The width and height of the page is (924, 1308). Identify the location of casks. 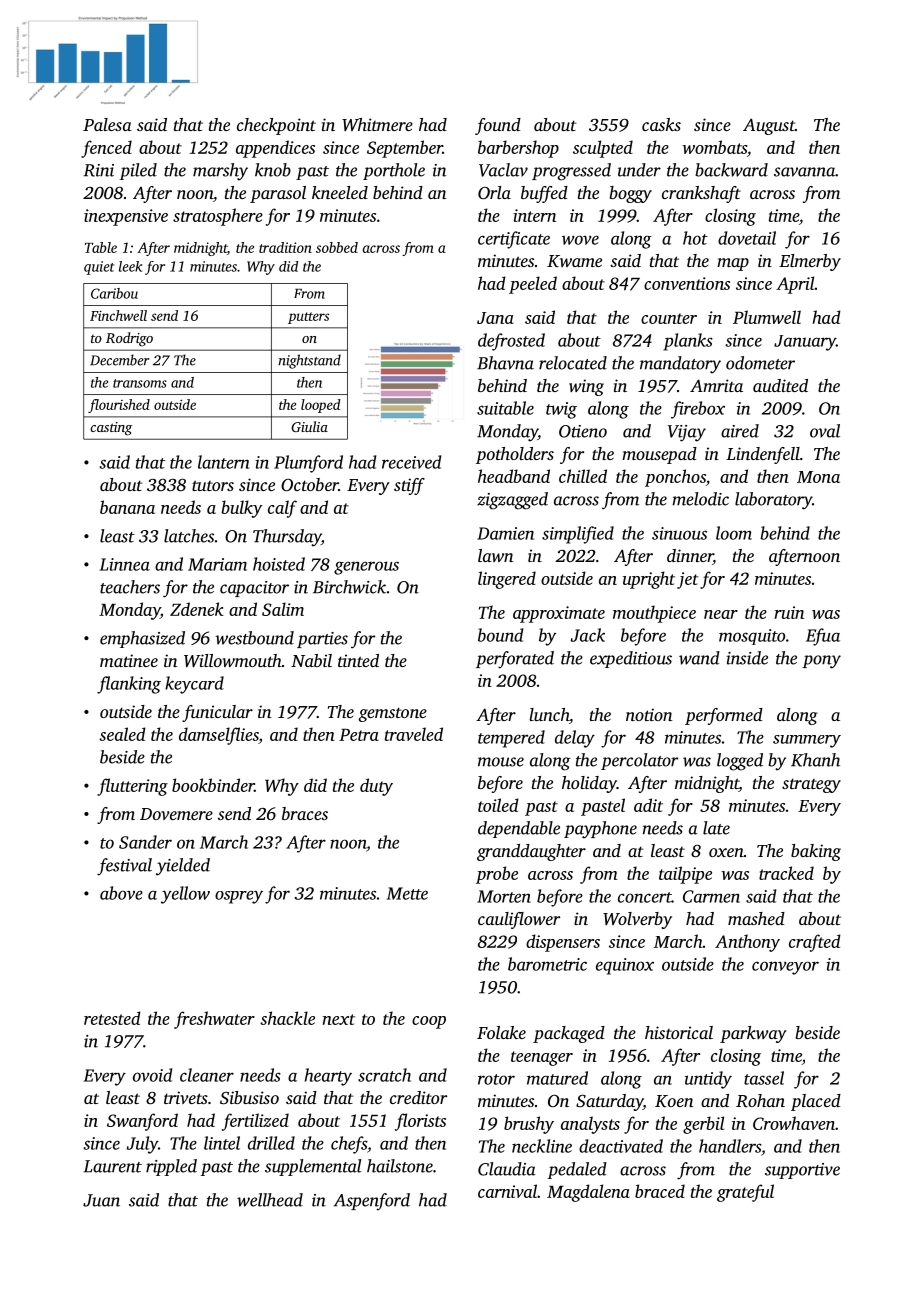
(661, 124).
